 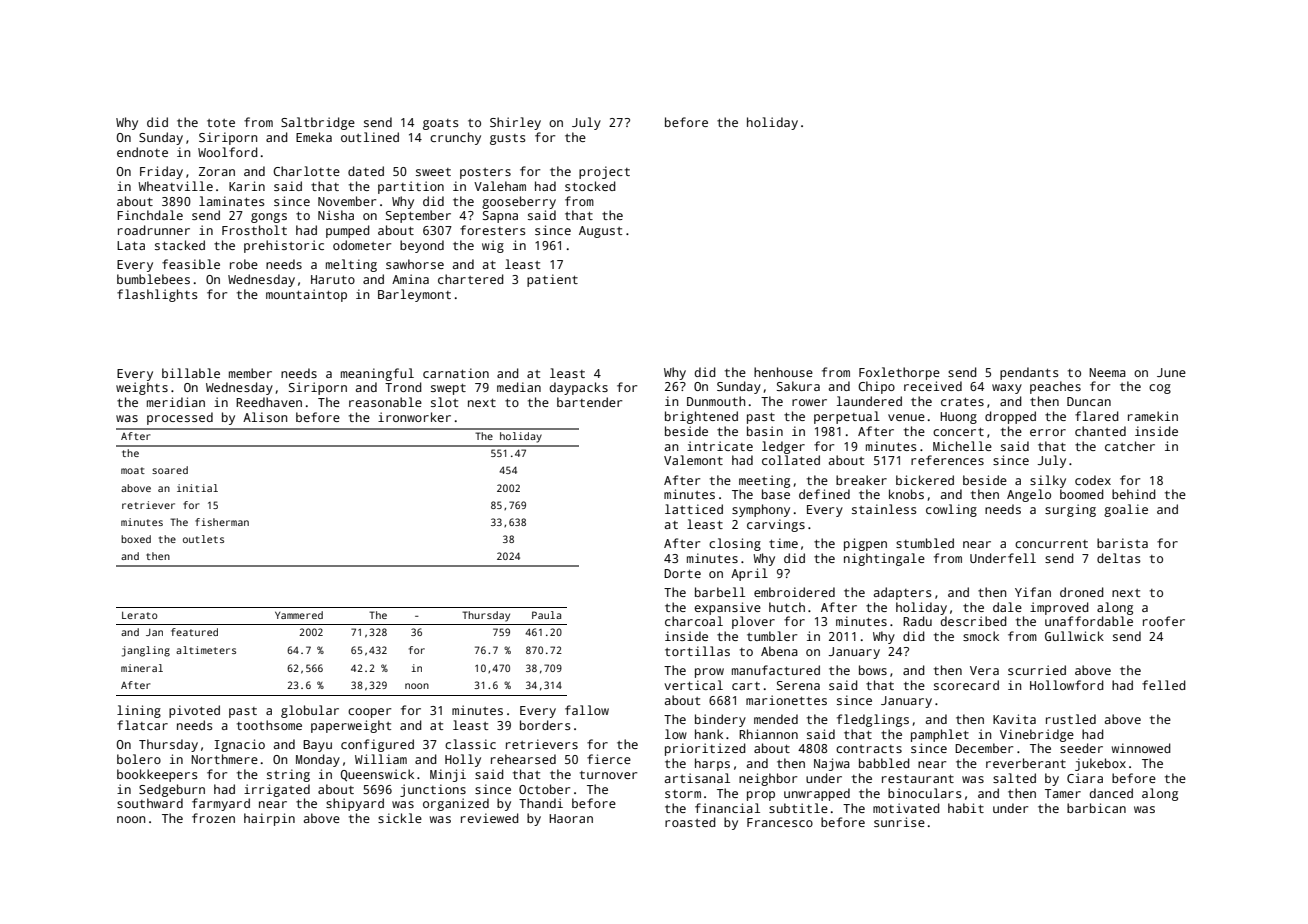 I want to click on henhouse, so click(x=783, y=372).
